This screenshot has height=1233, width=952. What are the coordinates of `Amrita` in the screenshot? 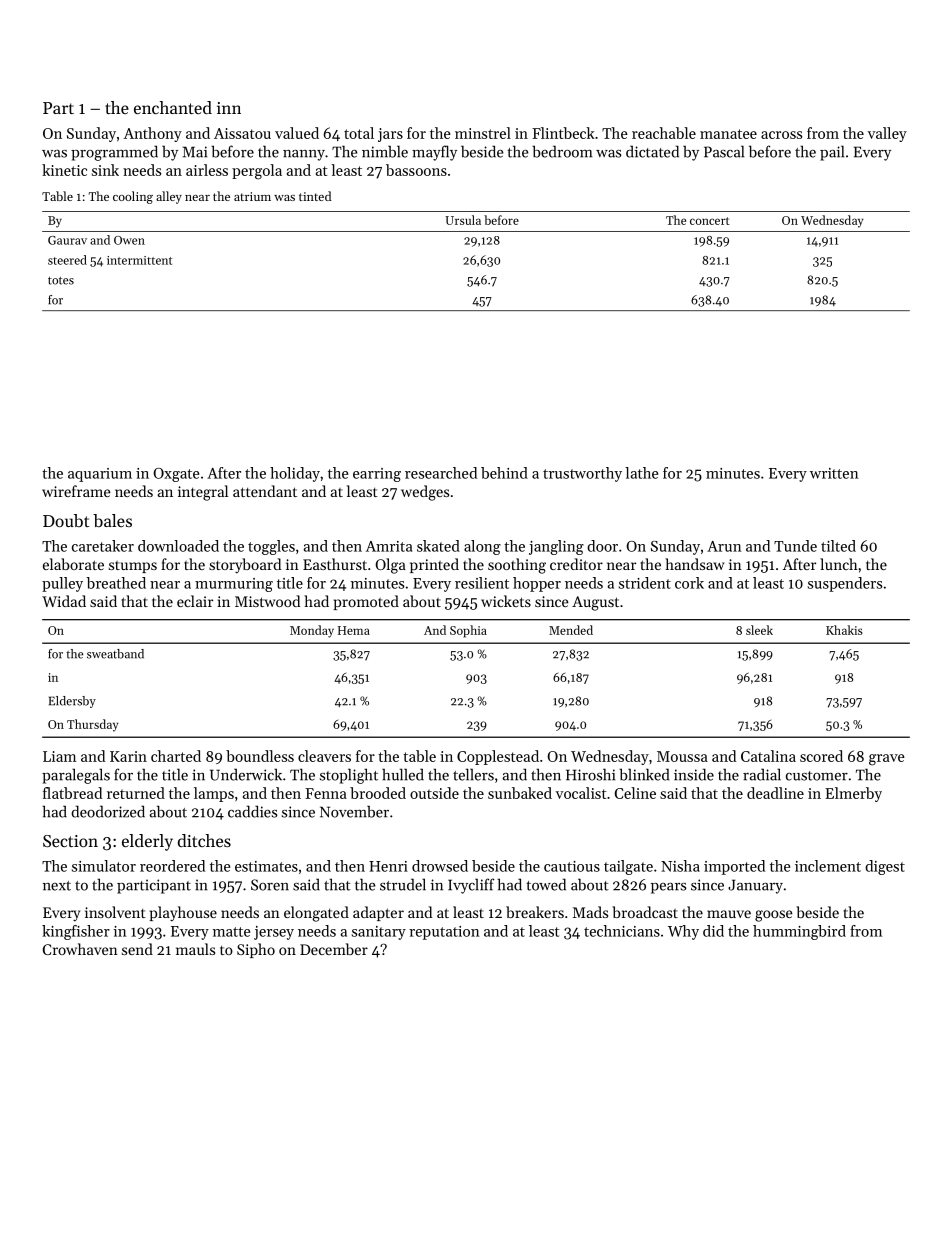 It's located at (389, 546).
